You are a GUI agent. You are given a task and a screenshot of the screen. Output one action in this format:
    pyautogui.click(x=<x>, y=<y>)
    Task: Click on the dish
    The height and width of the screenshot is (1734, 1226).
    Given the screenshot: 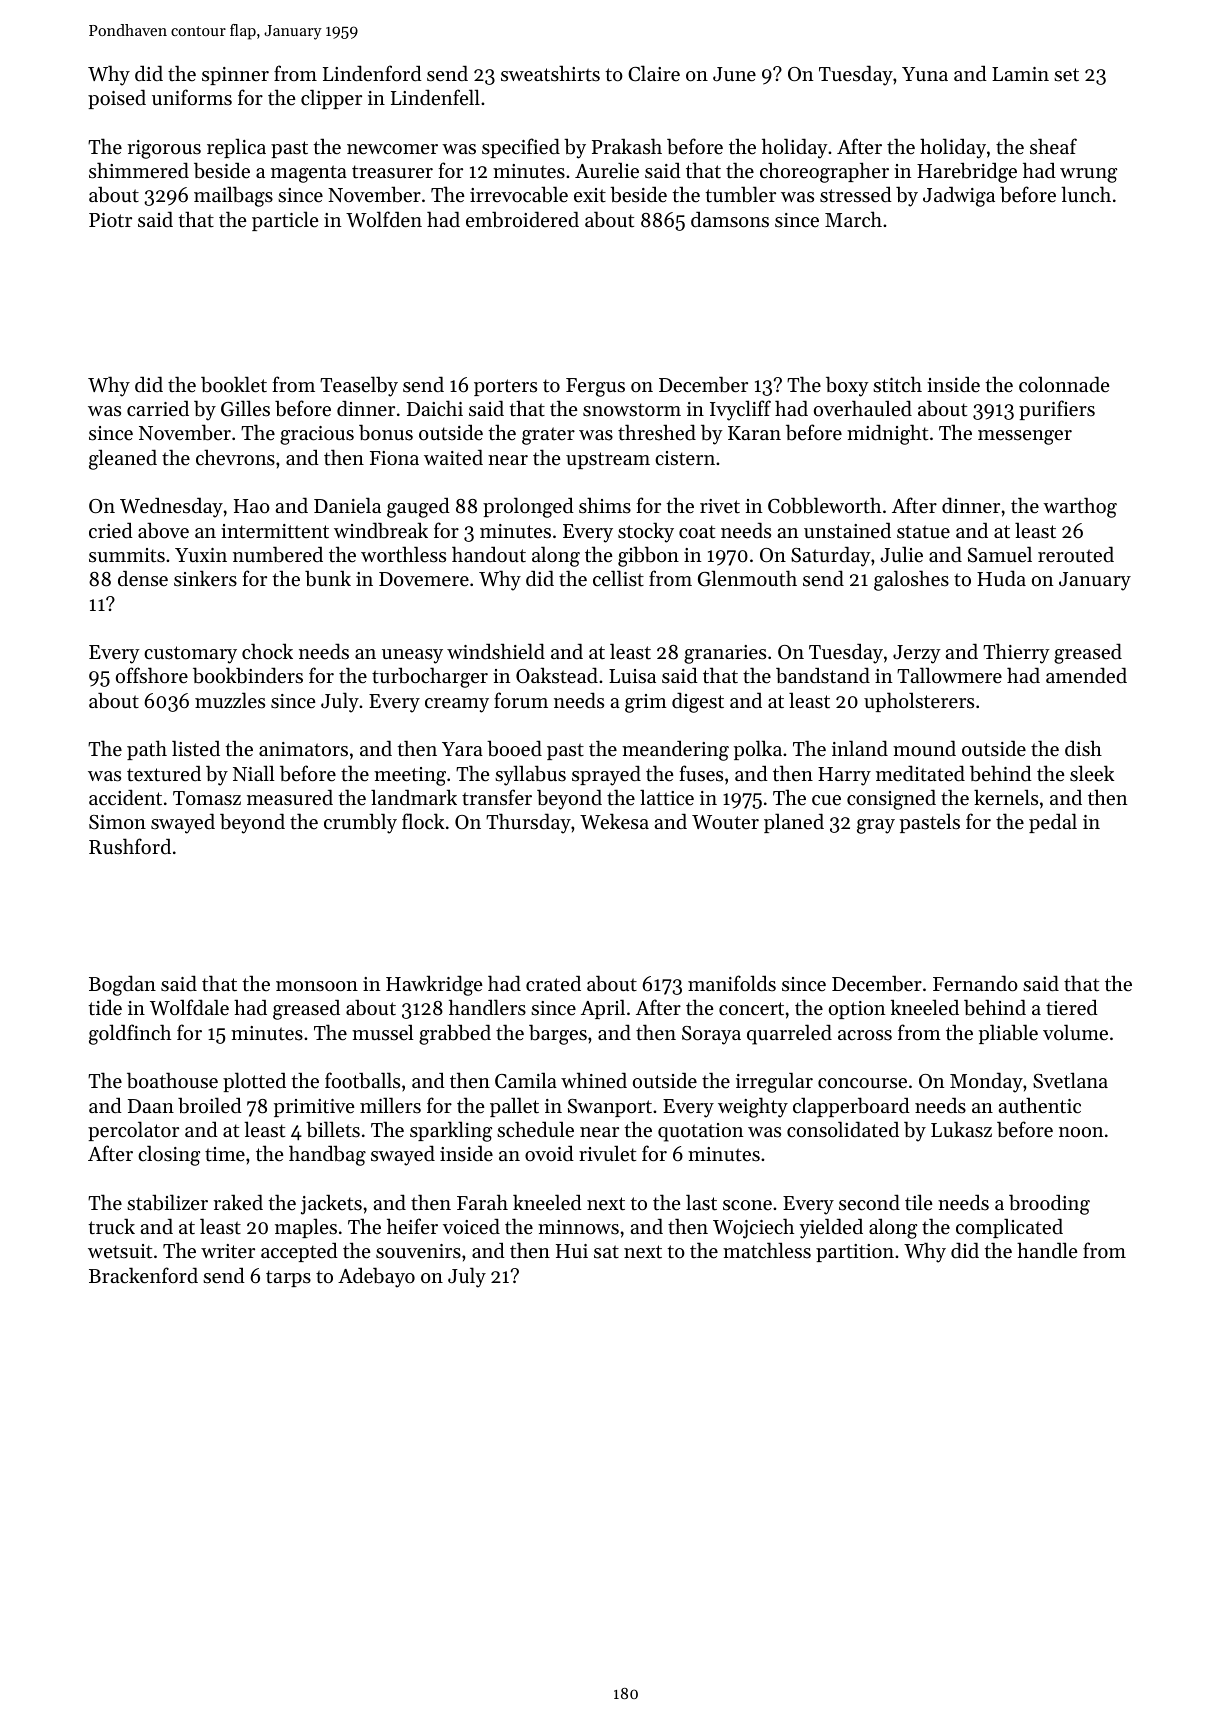 What is the action you would take?
    pyautogui.click(x=1083, y=748)
